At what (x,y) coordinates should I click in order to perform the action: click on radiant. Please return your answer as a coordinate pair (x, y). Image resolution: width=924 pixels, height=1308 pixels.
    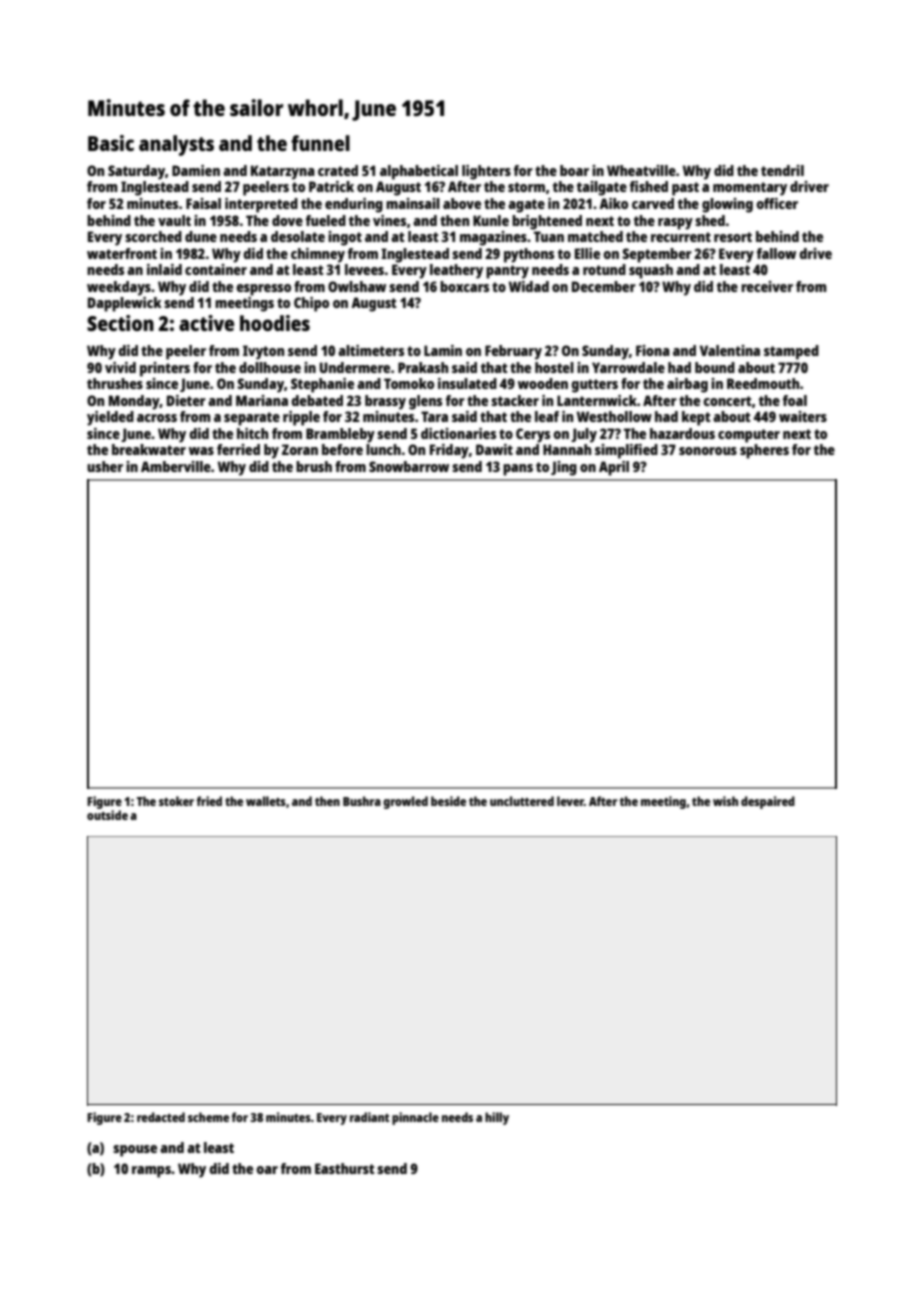
    Looking at the image, I should click on (369, 1117).
